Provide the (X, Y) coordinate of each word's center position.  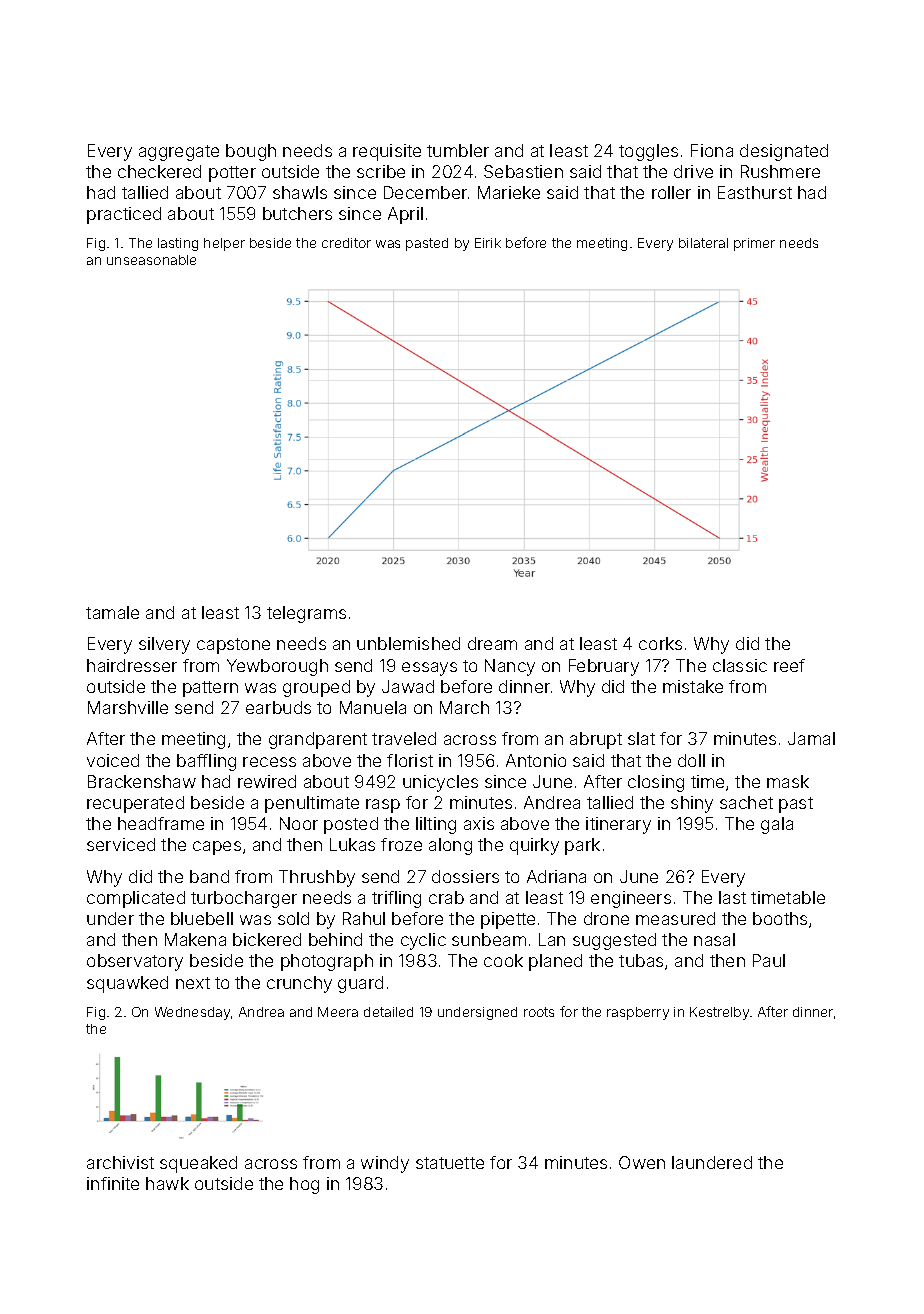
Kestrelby (719, 1013)
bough (251, 152)
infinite (113, 1183)
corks (660, 643)
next (193, 983)
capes (217, 848)
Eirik (488, 243)
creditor (346, 243)
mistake (693, 686)
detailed (388, 1012)
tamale (112, 612)
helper (224, 244)
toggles (648, 152)
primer (754, 244)
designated (784, 152)
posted (351, 825)
